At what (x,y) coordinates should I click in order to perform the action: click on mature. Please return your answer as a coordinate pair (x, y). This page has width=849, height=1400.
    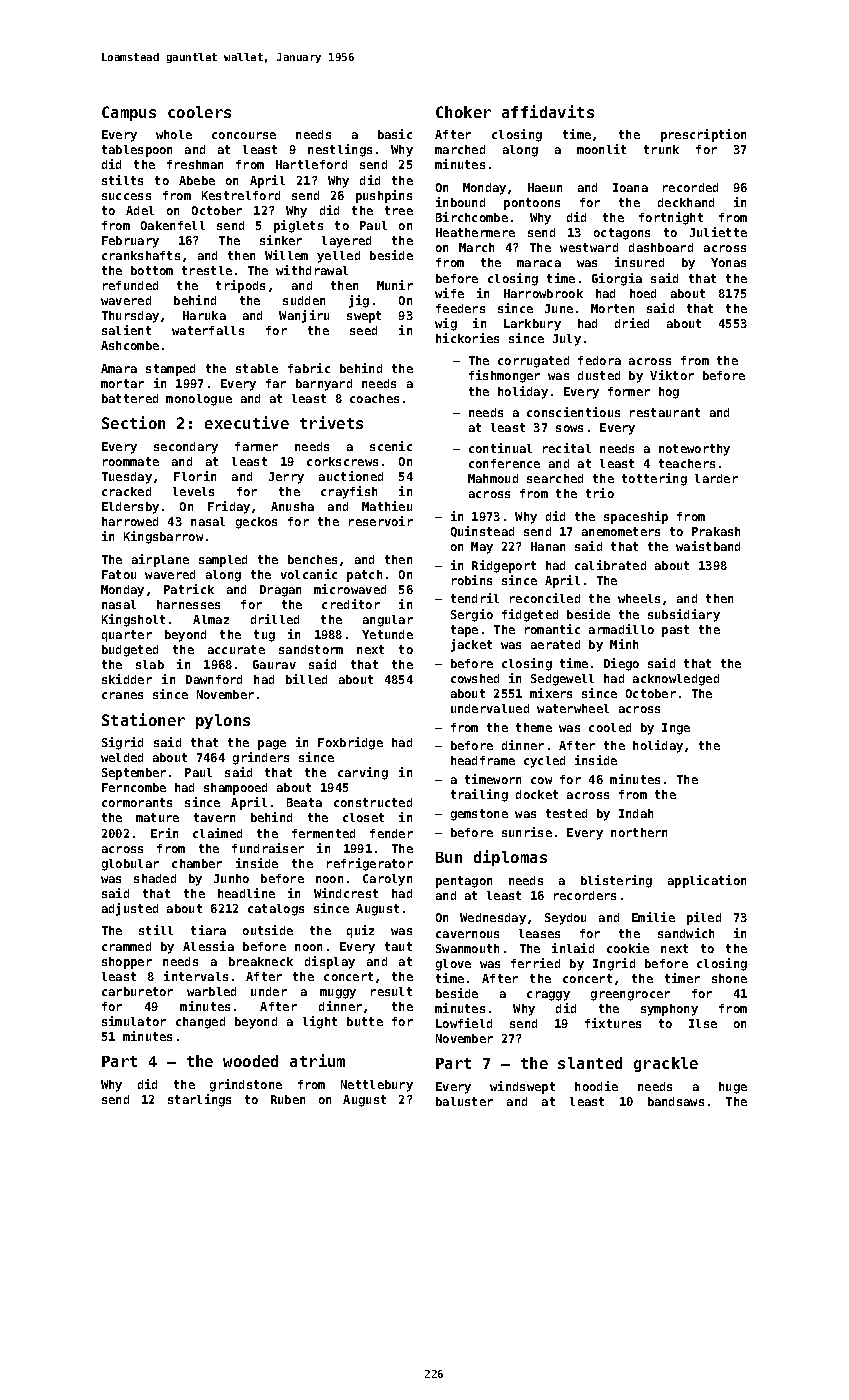
    Looking at the image, I should click on (157, 817).
